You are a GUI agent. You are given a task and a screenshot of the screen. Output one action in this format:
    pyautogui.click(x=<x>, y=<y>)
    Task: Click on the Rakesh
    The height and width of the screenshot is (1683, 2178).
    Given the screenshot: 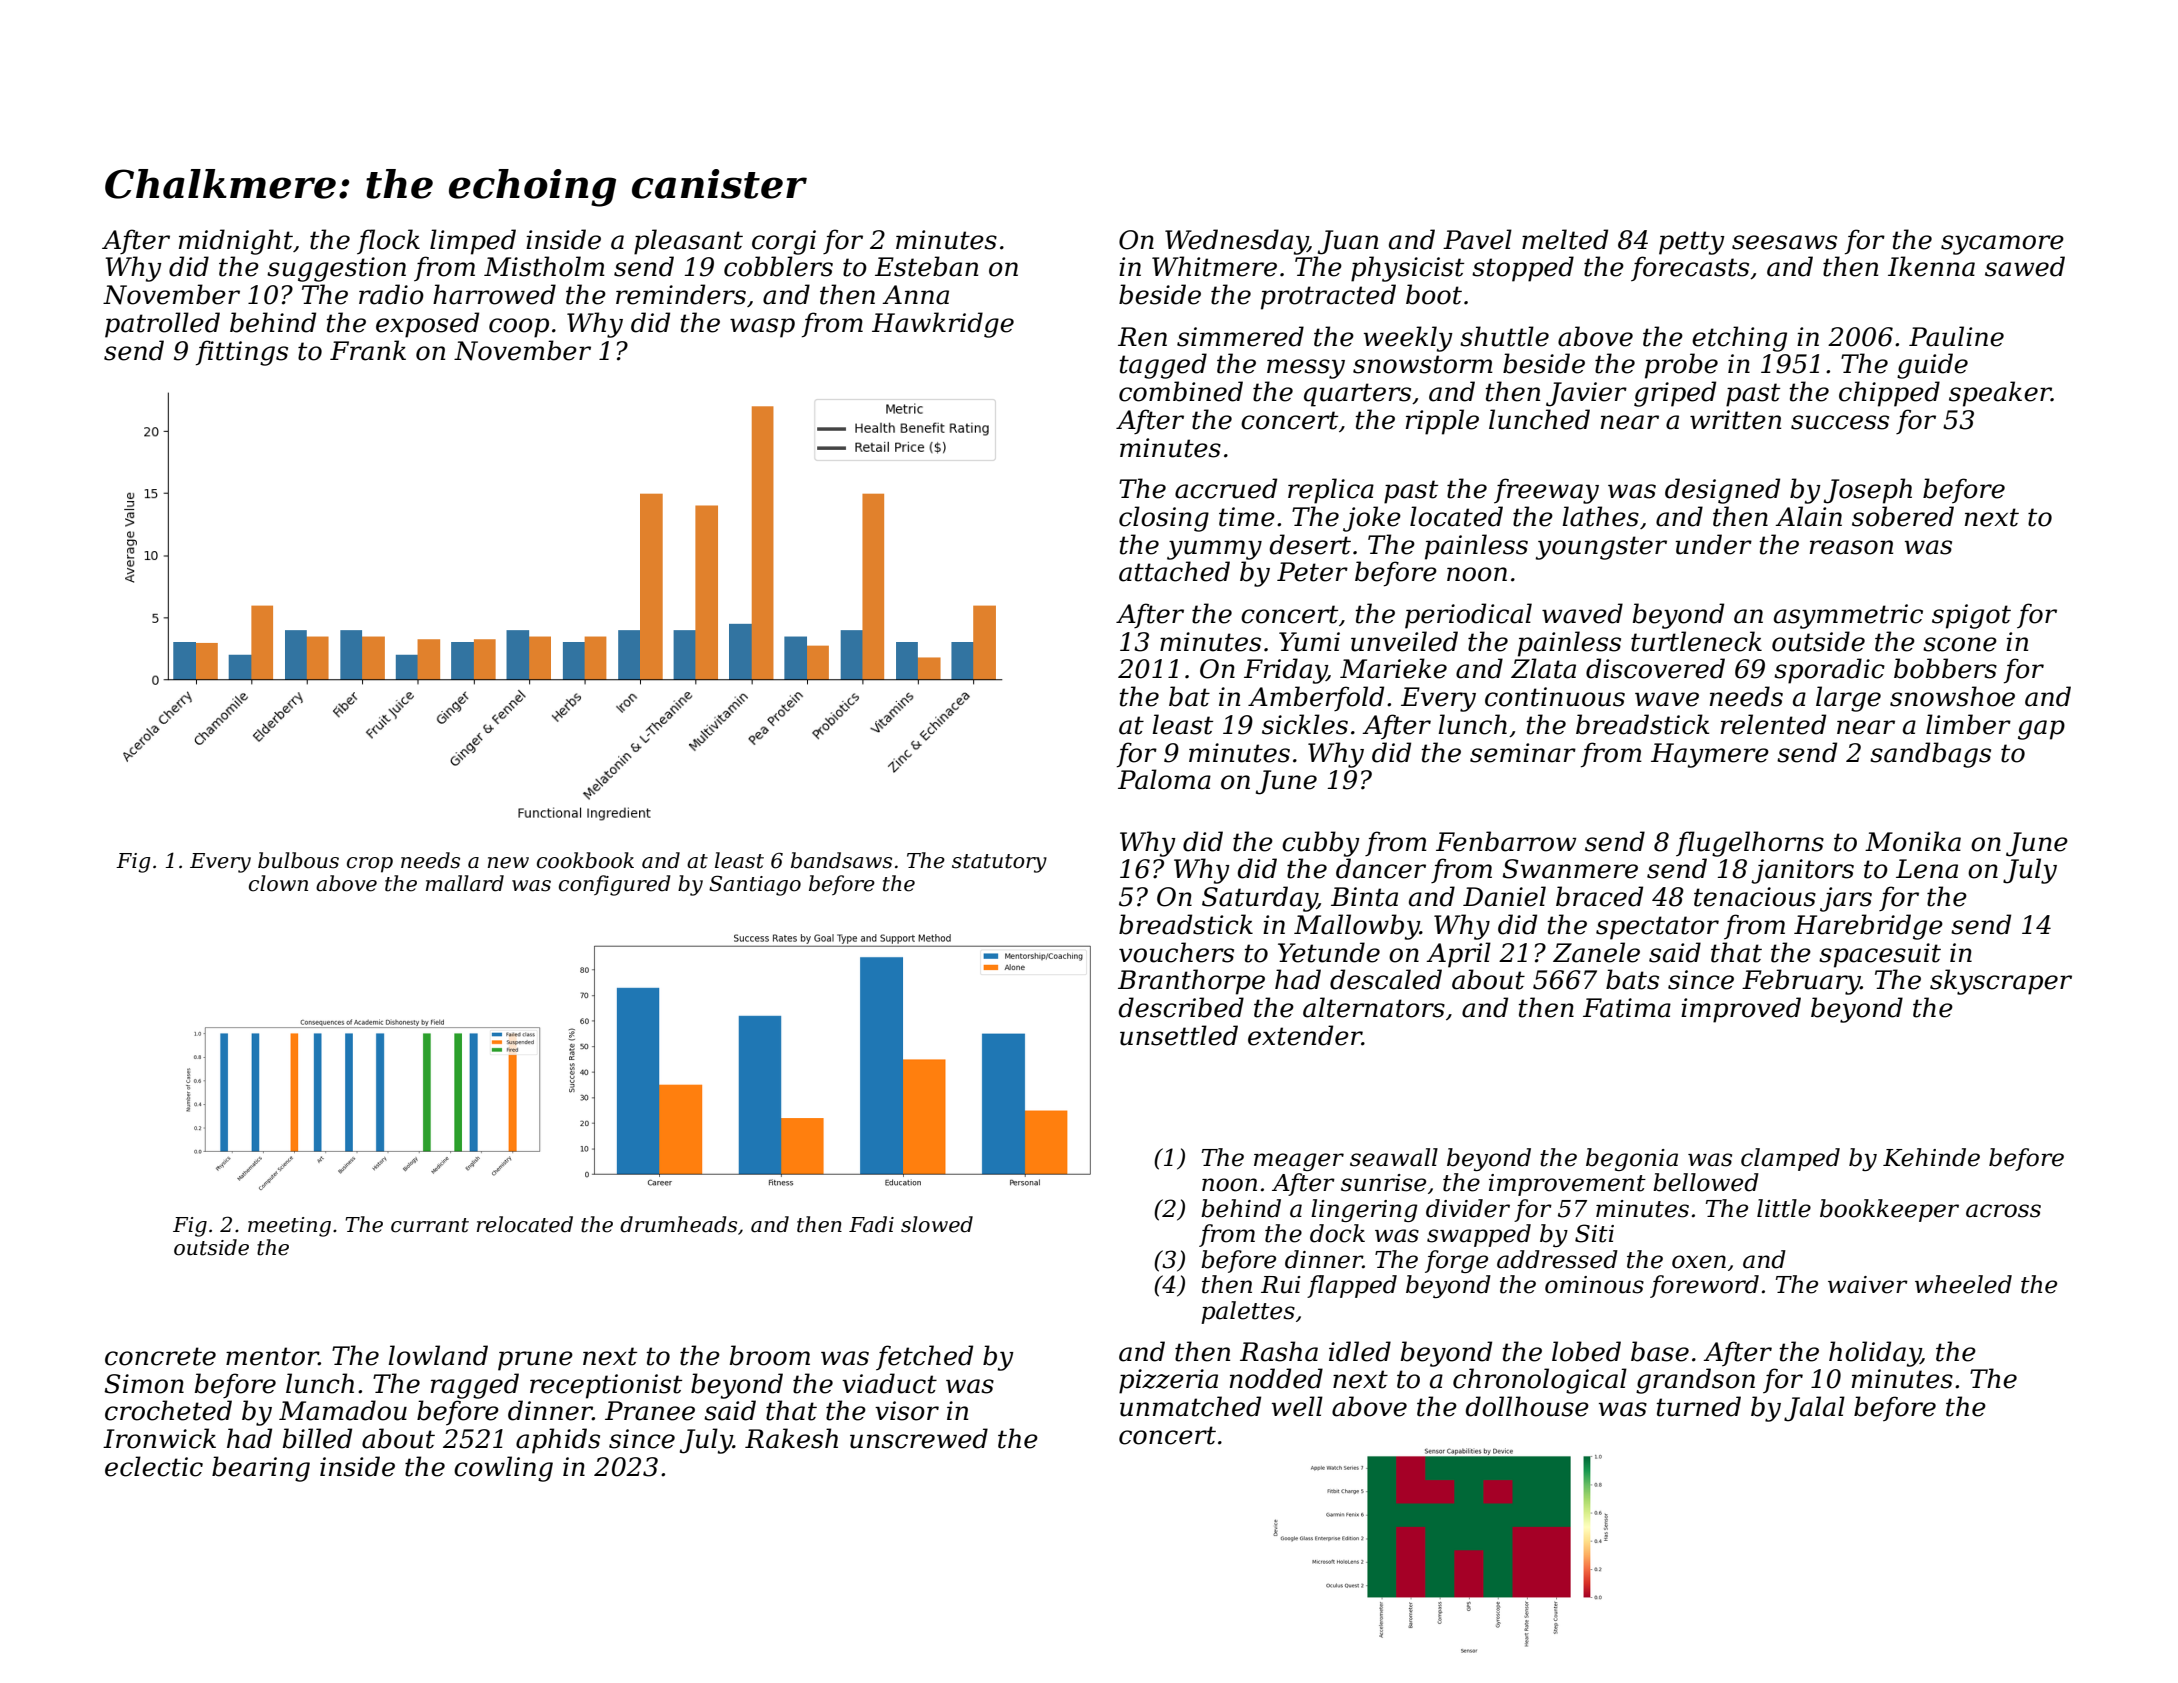 What is the action you would take?
    pyautogui.click(x=791, y=1438)
